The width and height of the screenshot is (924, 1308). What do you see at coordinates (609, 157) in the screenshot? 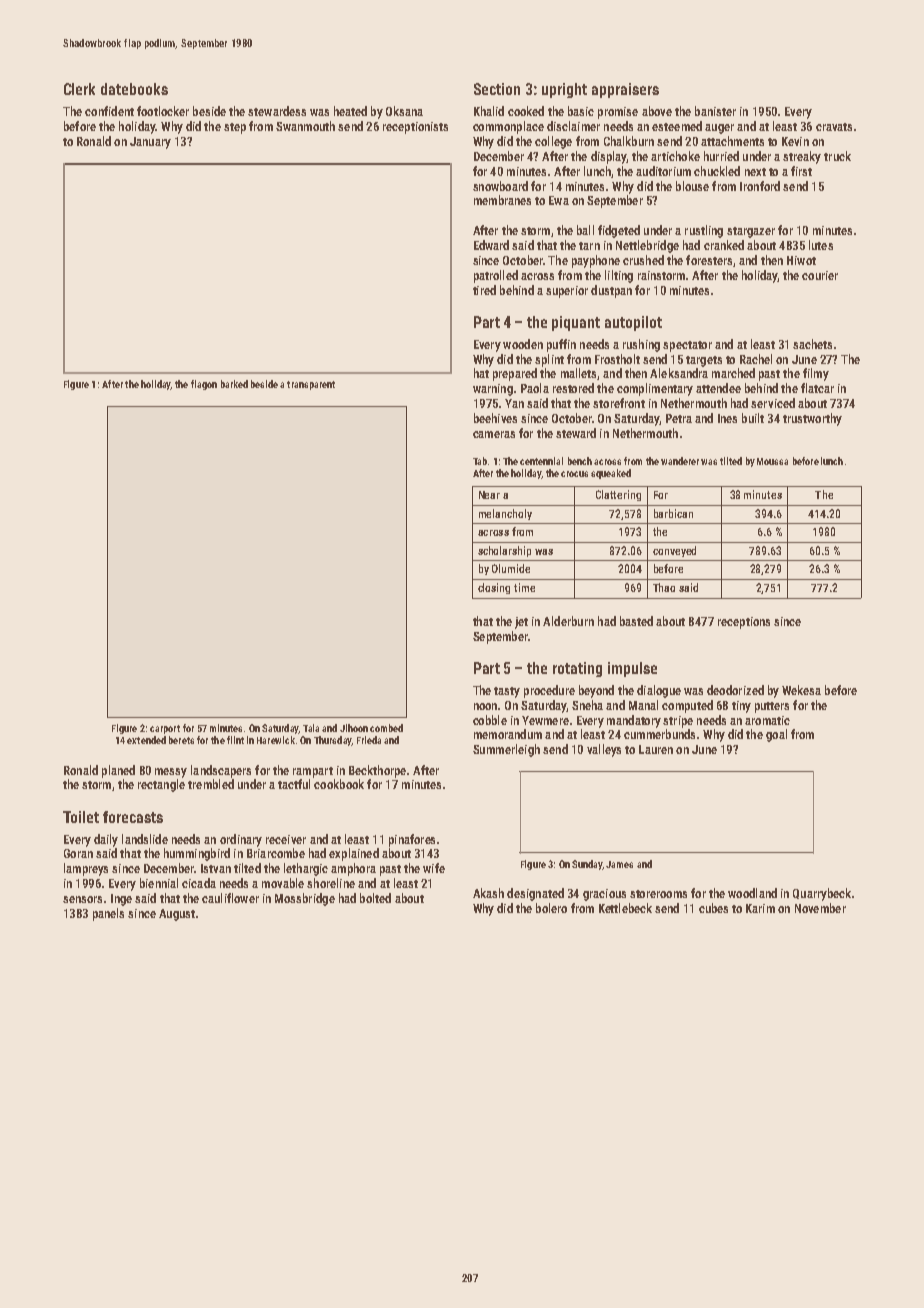
I see `display` at bounding box center [609, 157].
